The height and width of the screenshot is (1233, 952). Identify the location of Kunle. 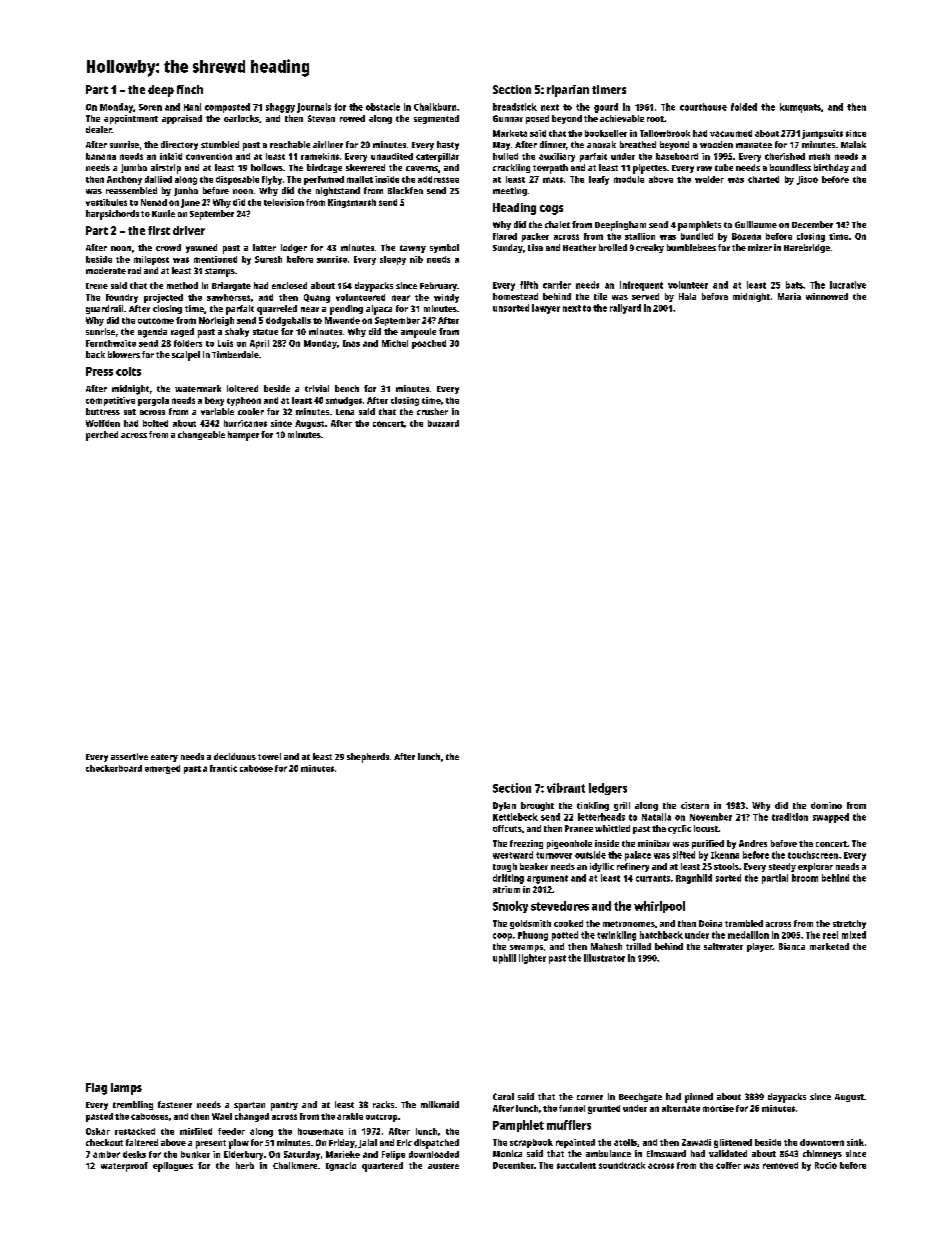
(163, 213).
